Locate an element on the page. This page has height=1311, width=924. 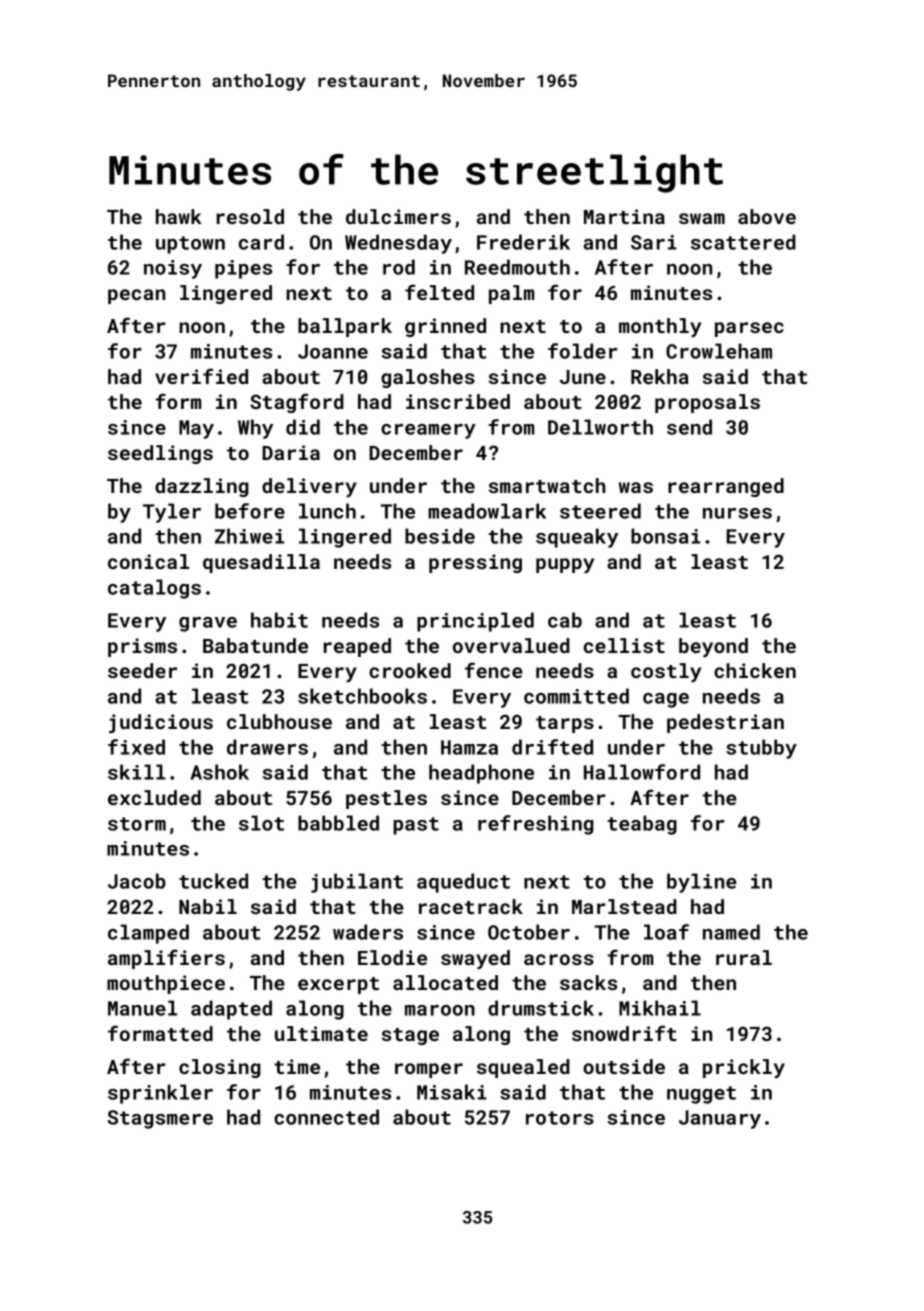
rural is located at coordinates (744, 957).
